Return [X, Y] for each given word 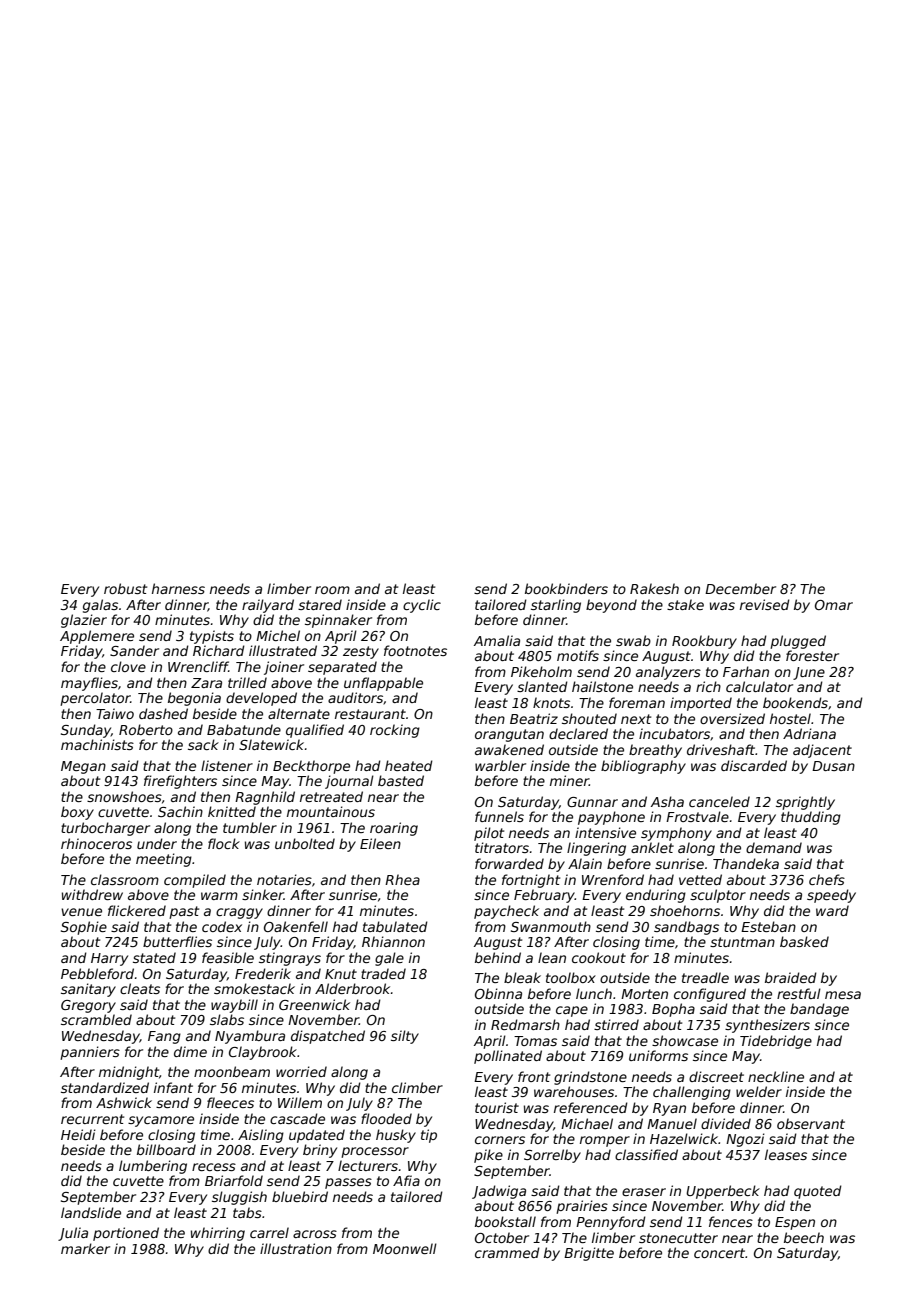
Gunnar [592, 802]
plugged [798, 642]
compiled [195, 881]
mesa [843, 995]
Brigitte [589, 1254]
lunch [594, 993]
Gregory [88, 1006]
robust [125, 588]
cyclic [422, 606]
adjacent [822, 751]
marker [85, 1248]
